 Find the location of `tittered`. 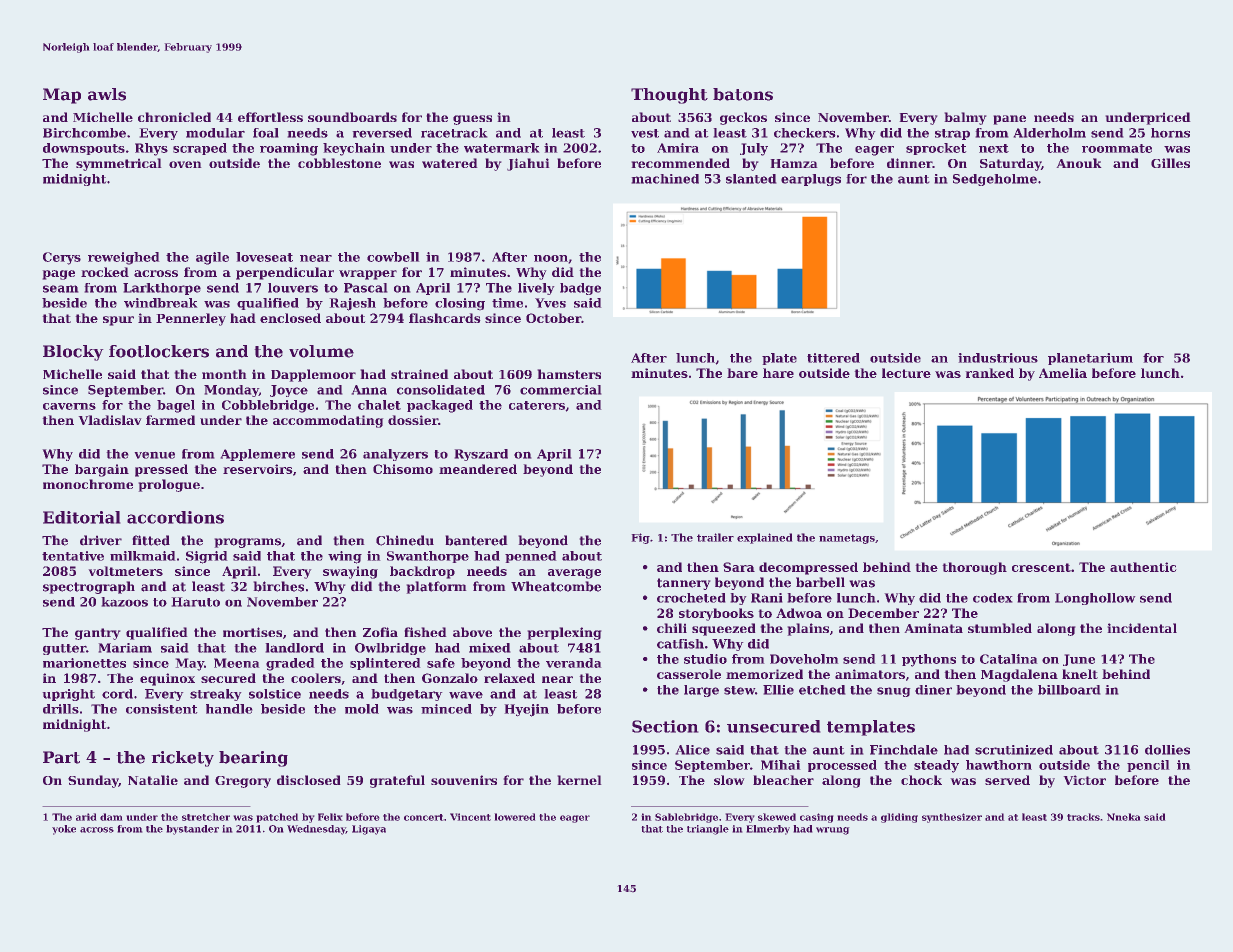

tittered is located at coordinates (833, 358).
